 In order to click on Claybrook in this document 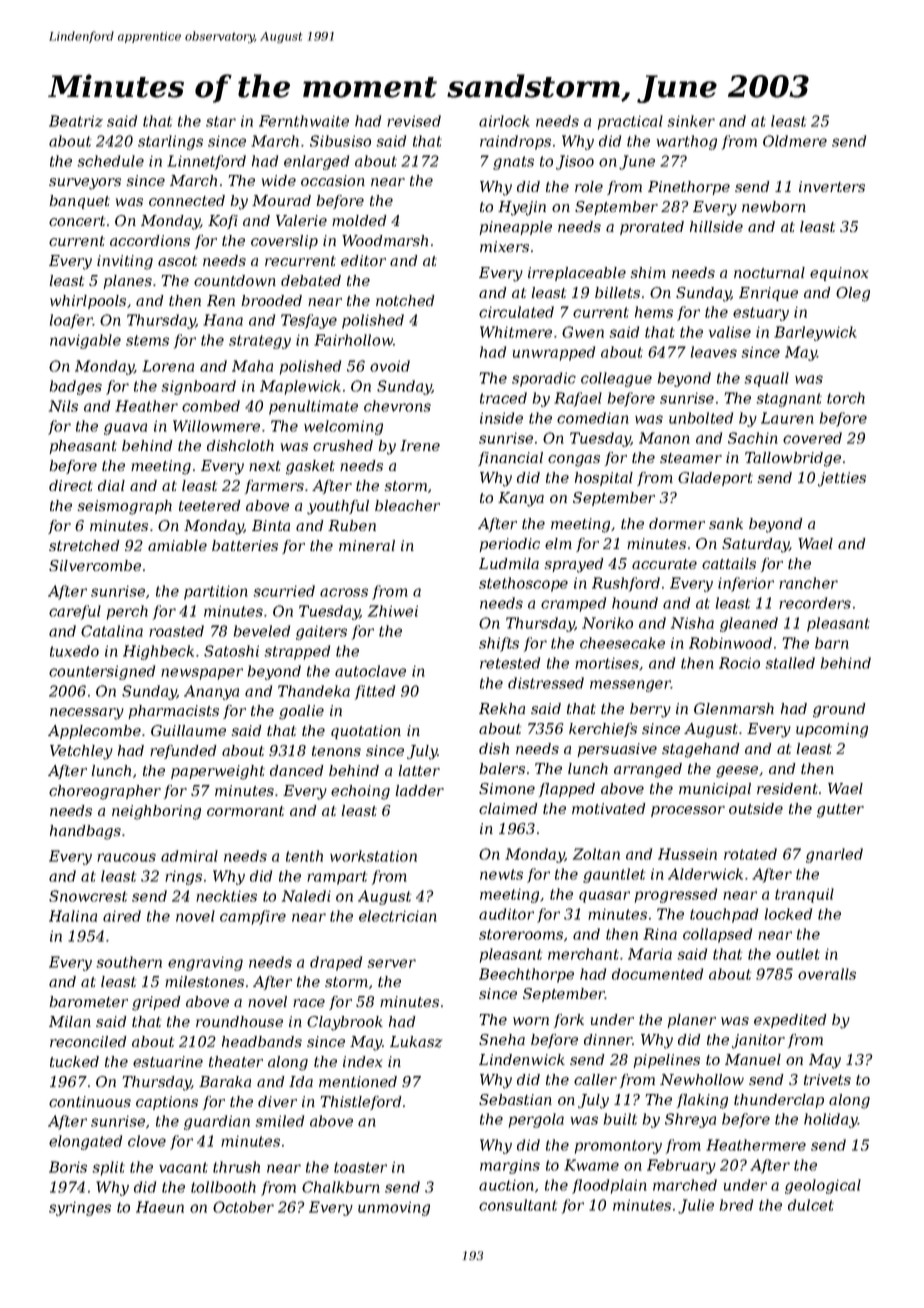, I will do `click(345, 1023)`.
